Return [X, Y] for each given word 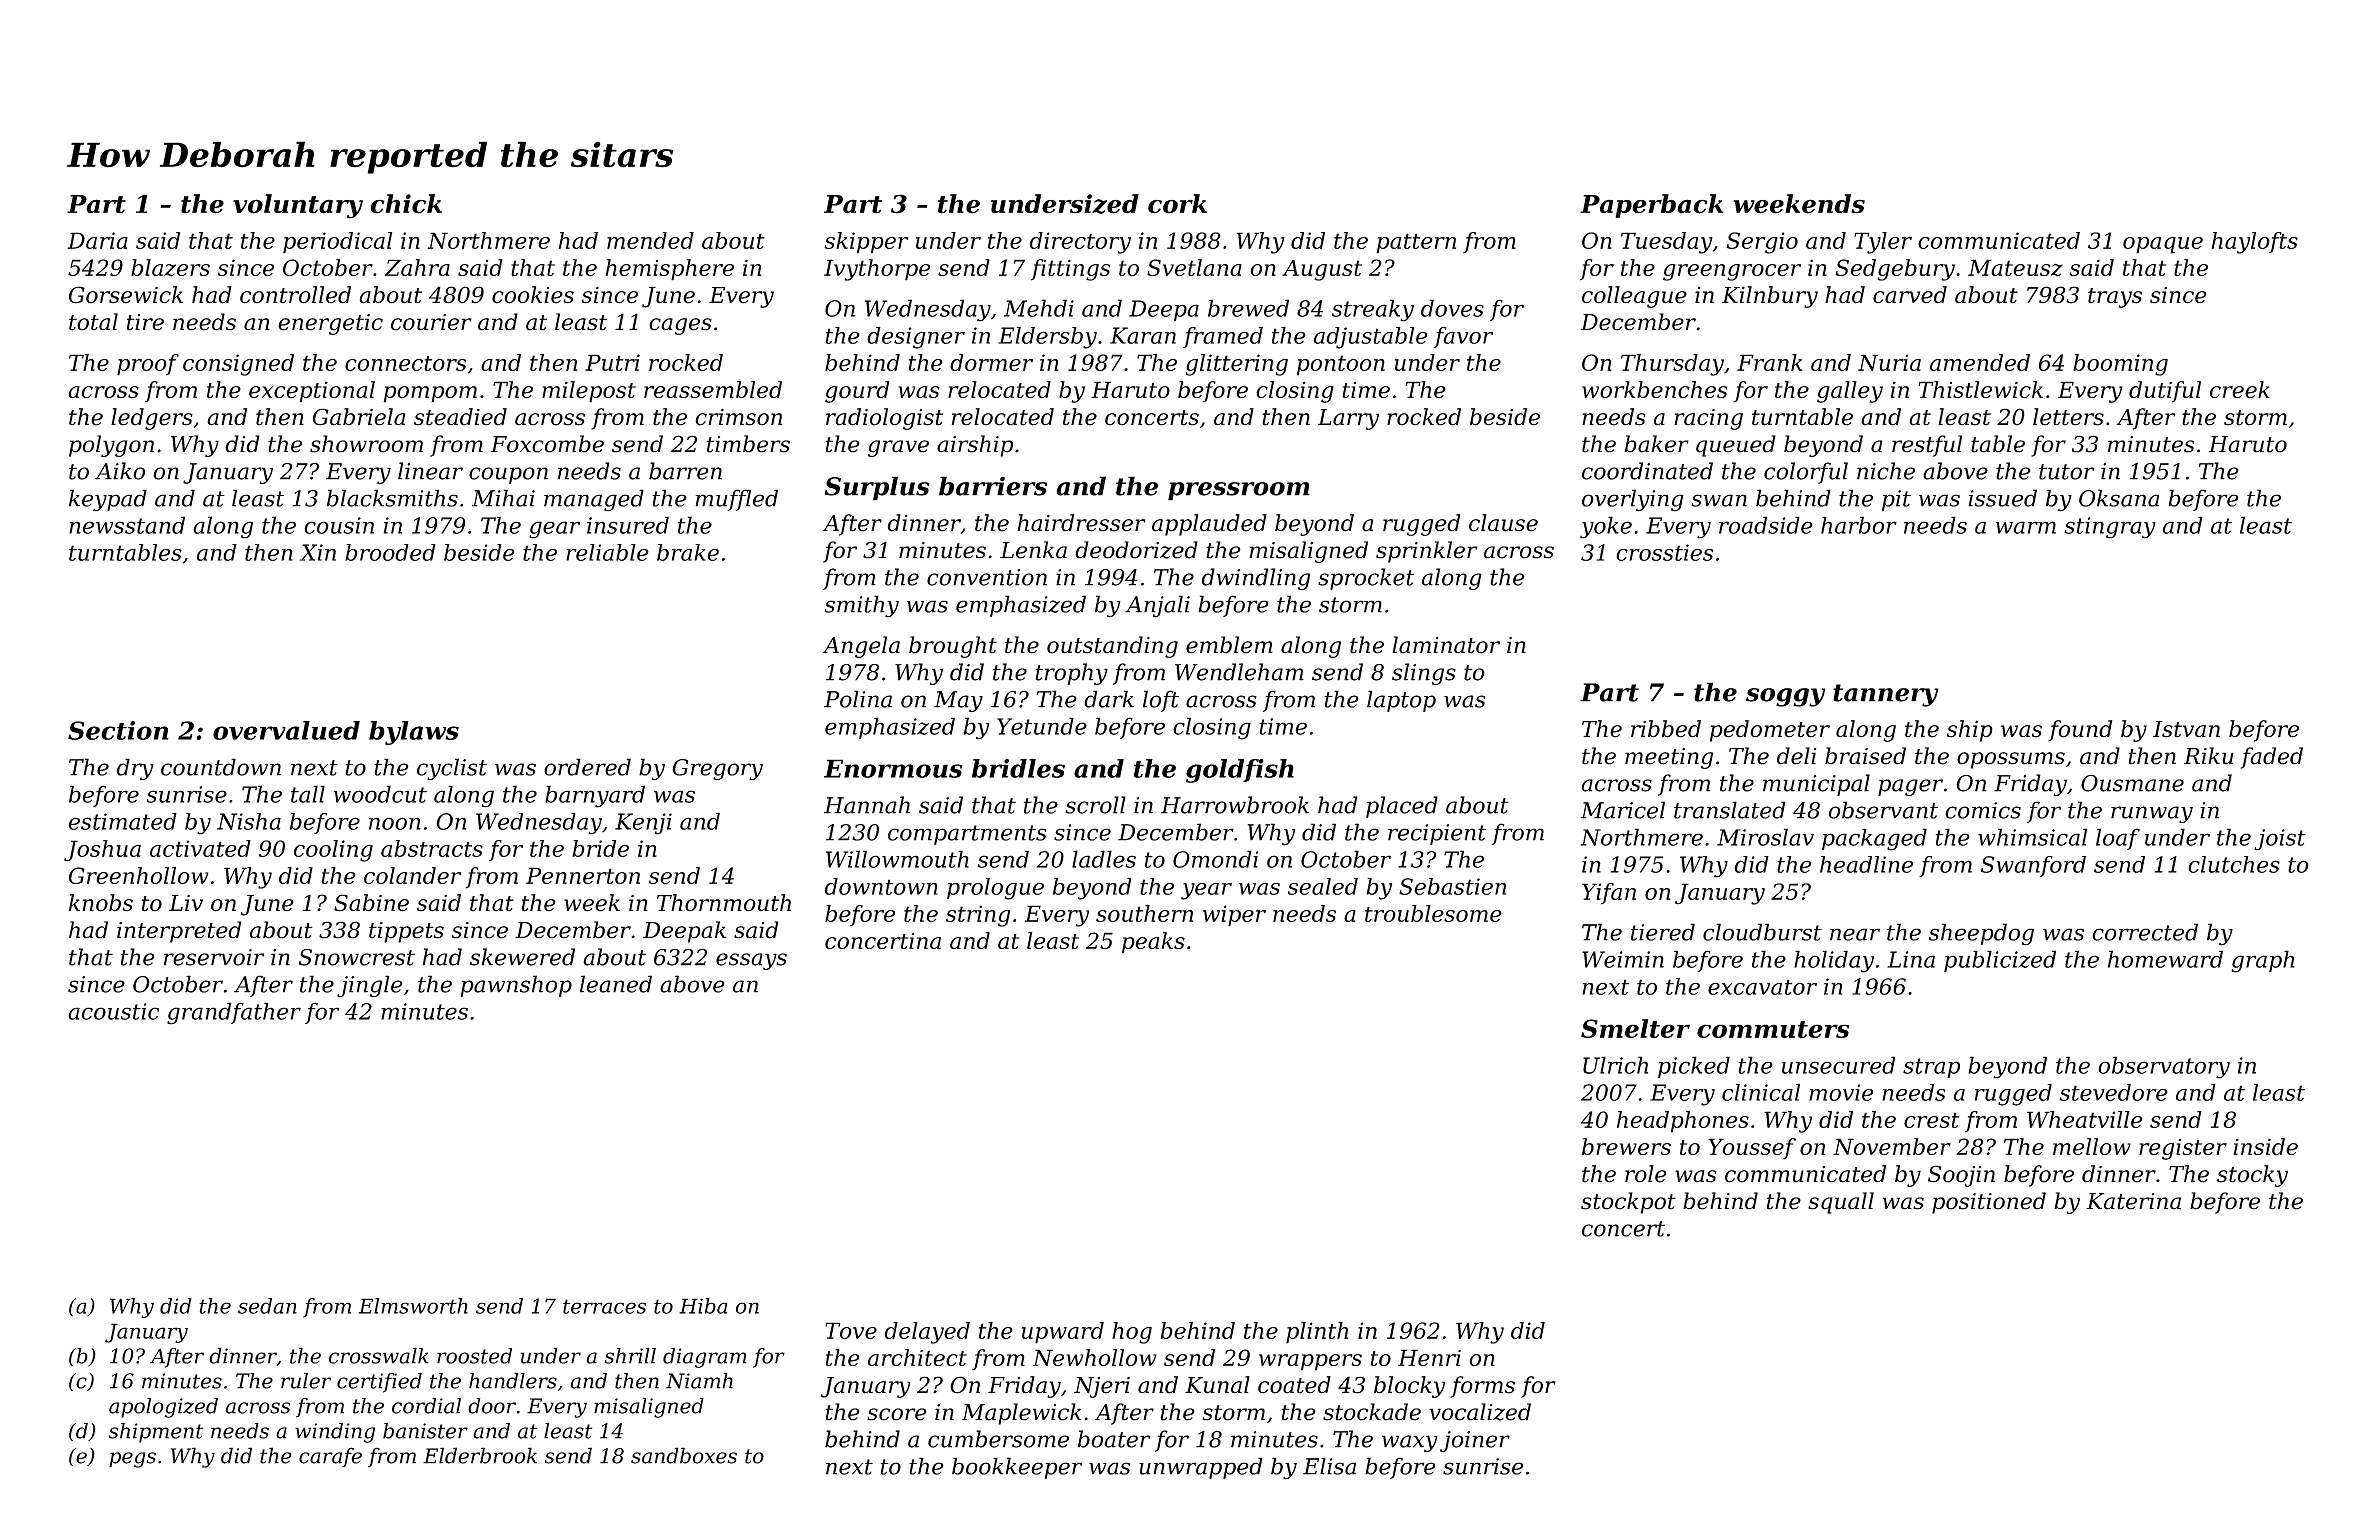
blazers [170, 268]
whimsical [2032, 837]
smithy [862, 606]
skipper [866, 243]
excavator [1762, 987]
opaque [2163, 245]
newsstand [127, 525]
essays [751, 961]
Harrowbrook [1235, 805]
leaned [616, 984]
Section [118, 730]
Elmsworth [413, 1306]
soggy [1785, 697]
